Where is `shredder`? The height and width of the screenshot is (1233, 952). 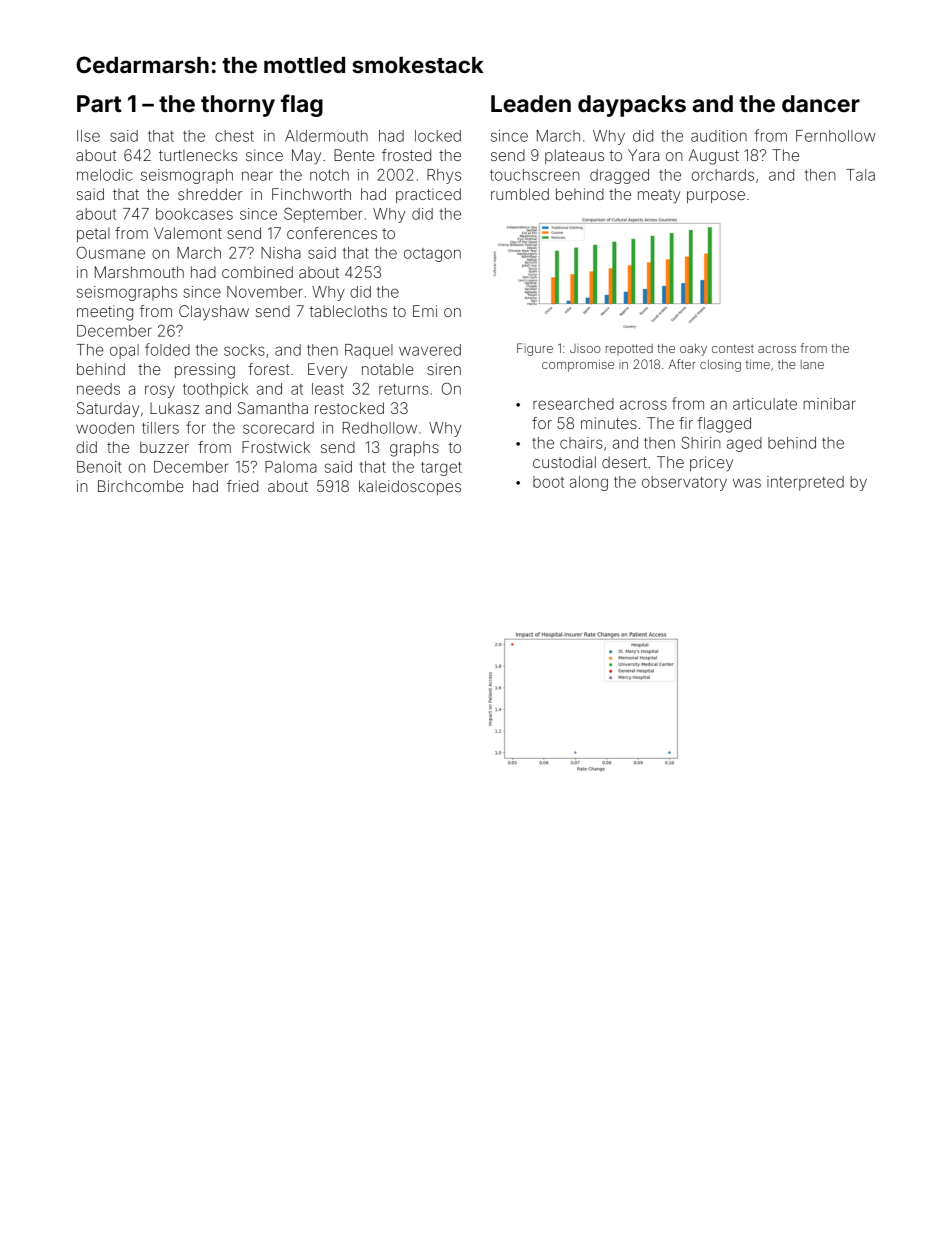
shredder is located at coordinates (210, 194).
